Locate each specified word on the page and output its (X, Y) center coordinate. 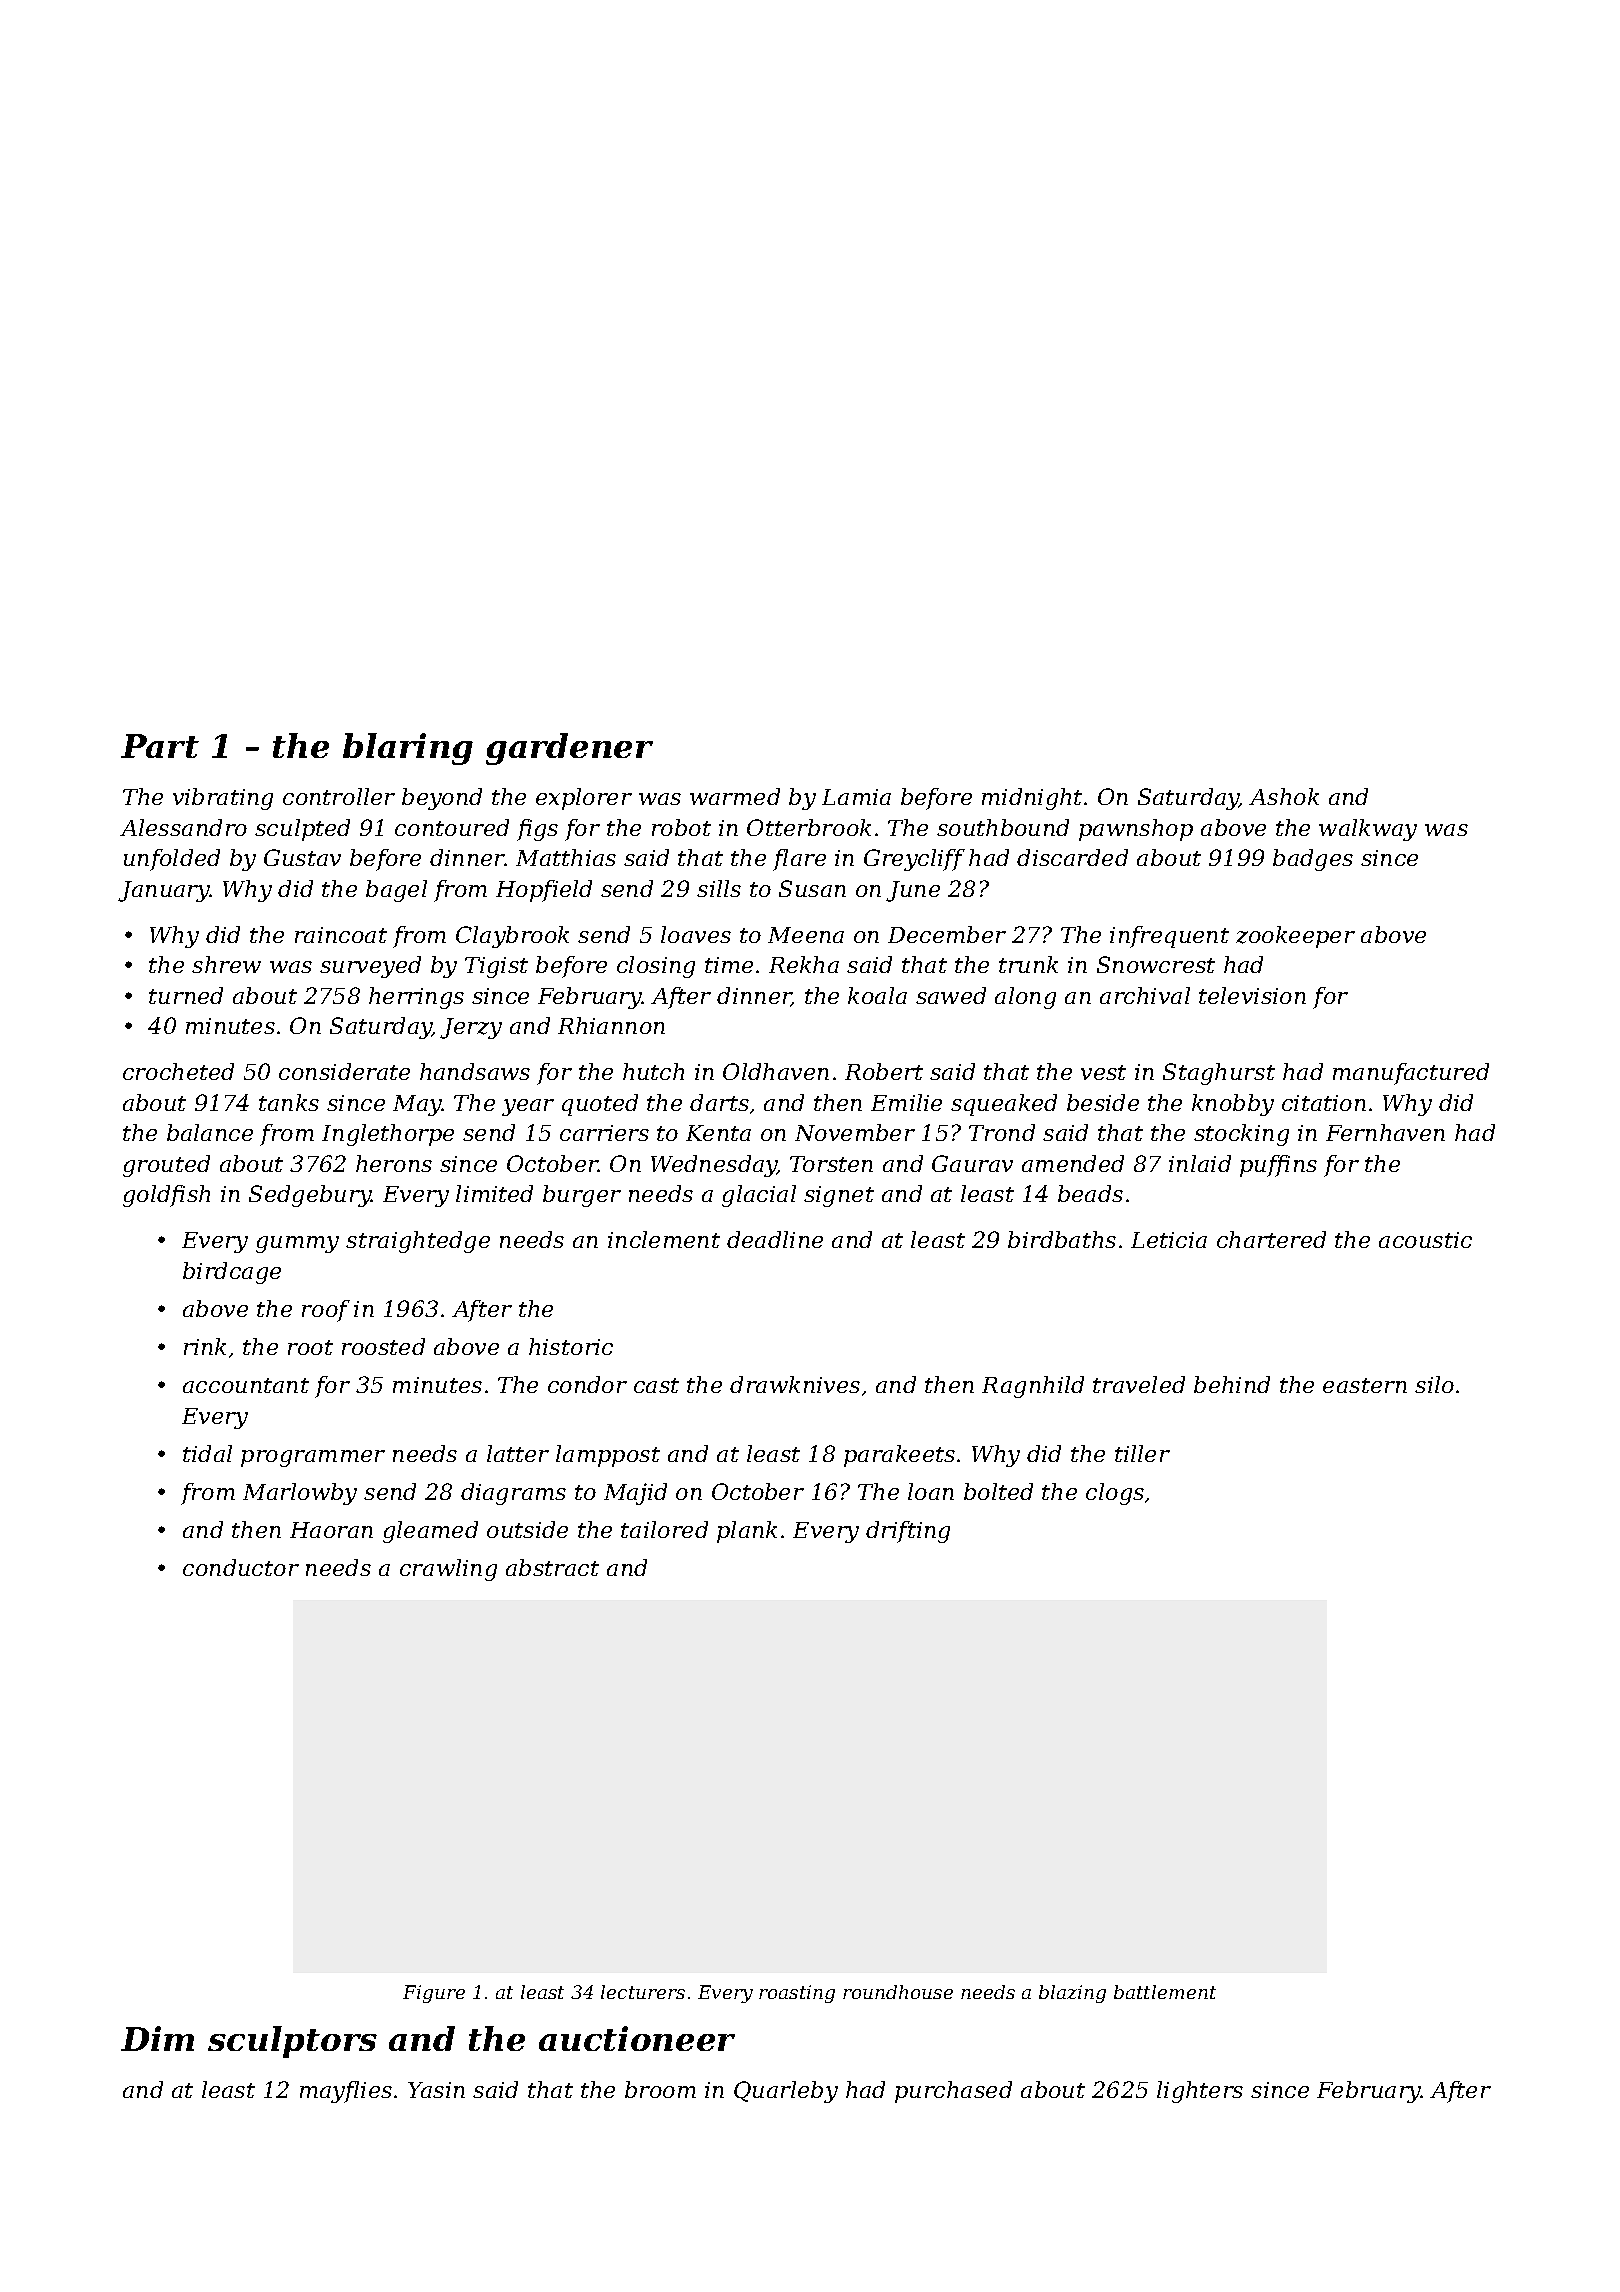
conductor (241, 1567)
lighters (1200, 2092)
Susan (812, 888)
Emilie (906, 1102)
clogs (1115, 1494)
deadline (775, 1239)
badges (1313, 860)
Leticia (1169, 1240)
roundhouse (898, 1992)
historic (571, 1346)
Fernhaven (1385, 1132)
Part (160, 746)
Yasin (436, 2090)
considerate (344, 1071)
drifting (908, 1532)
